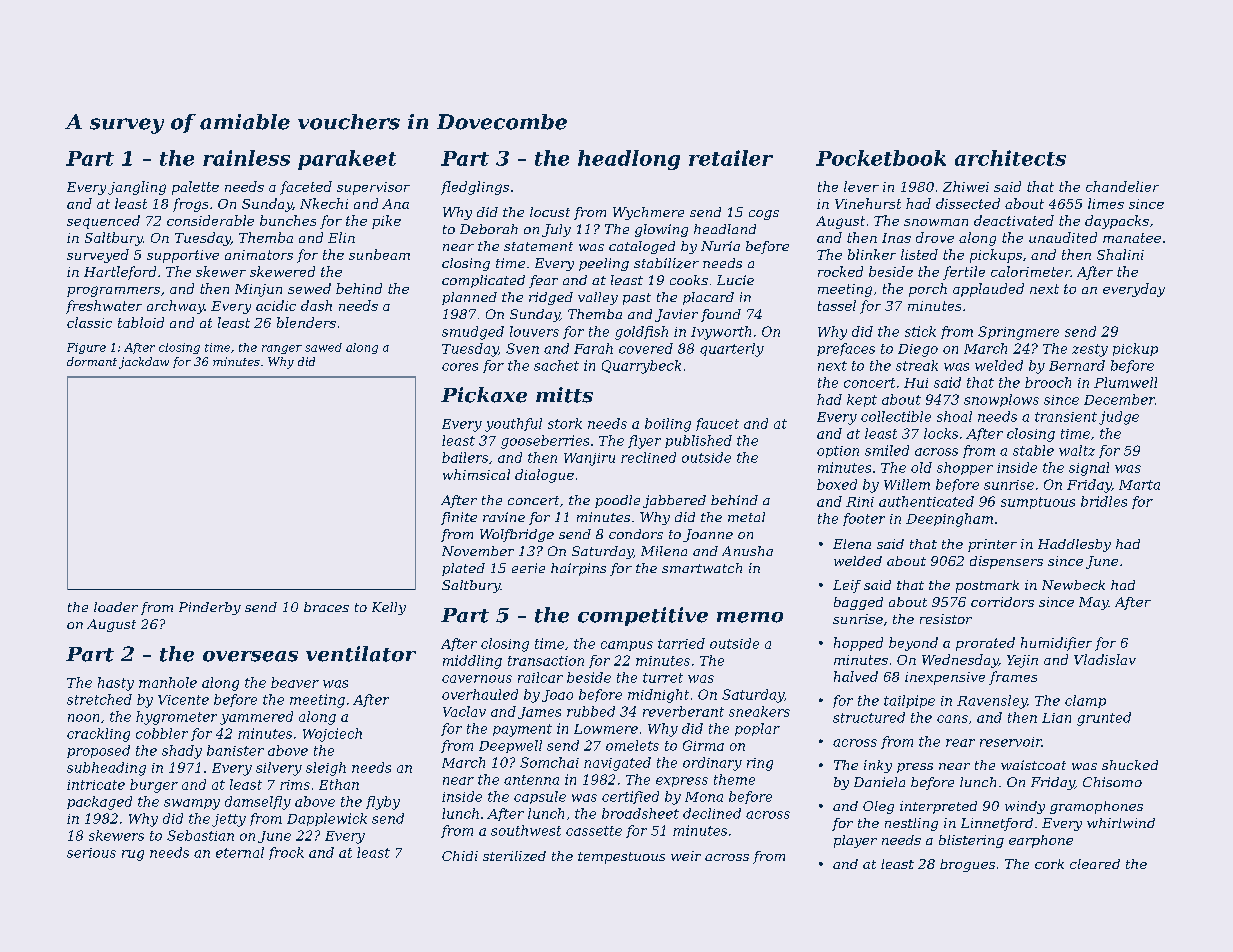  Describe the element at coordinates (1056, 718) in the image. I see `Lian` at that location.
